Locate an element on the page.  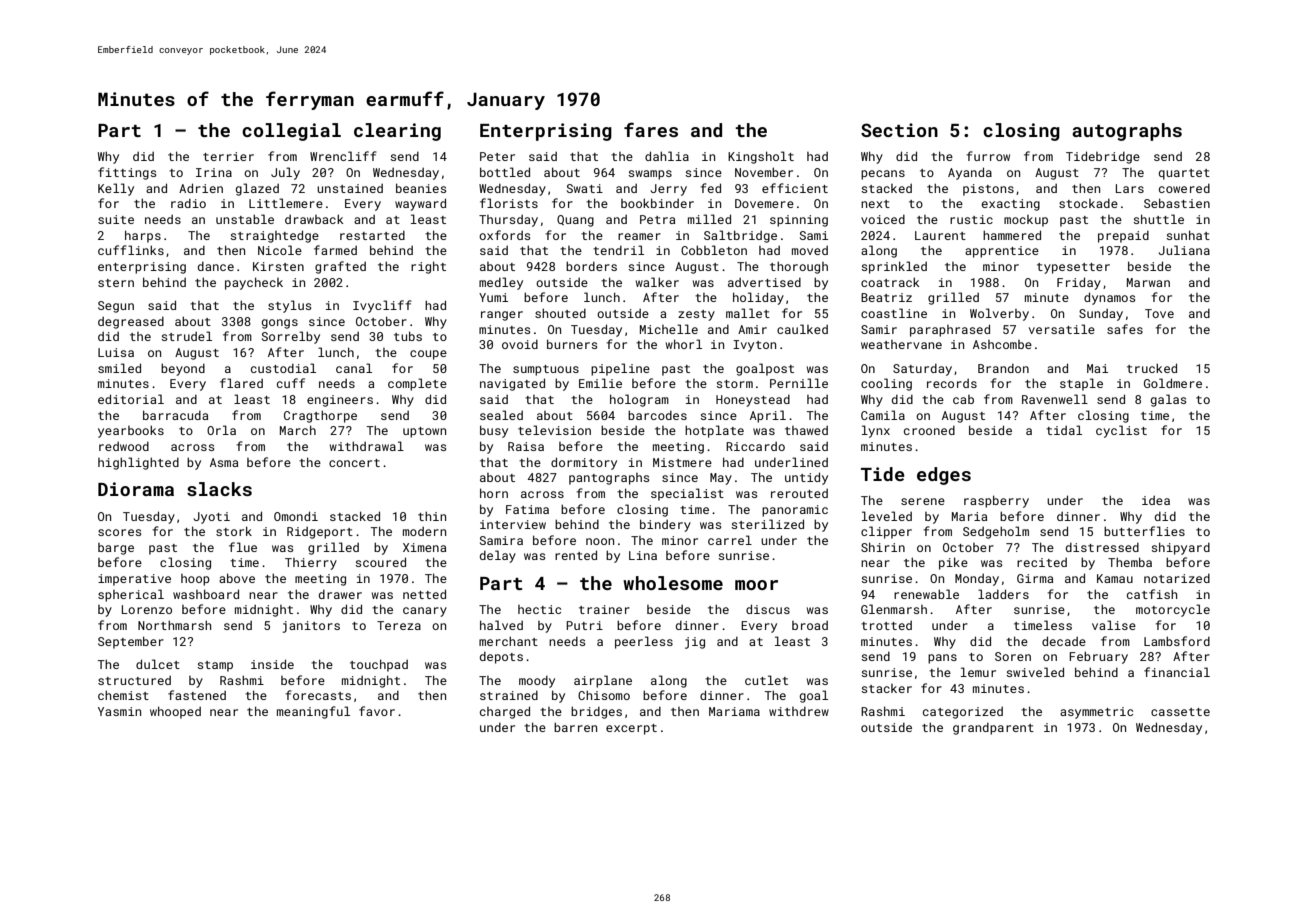
fares is located at coordinates (651, 129).
